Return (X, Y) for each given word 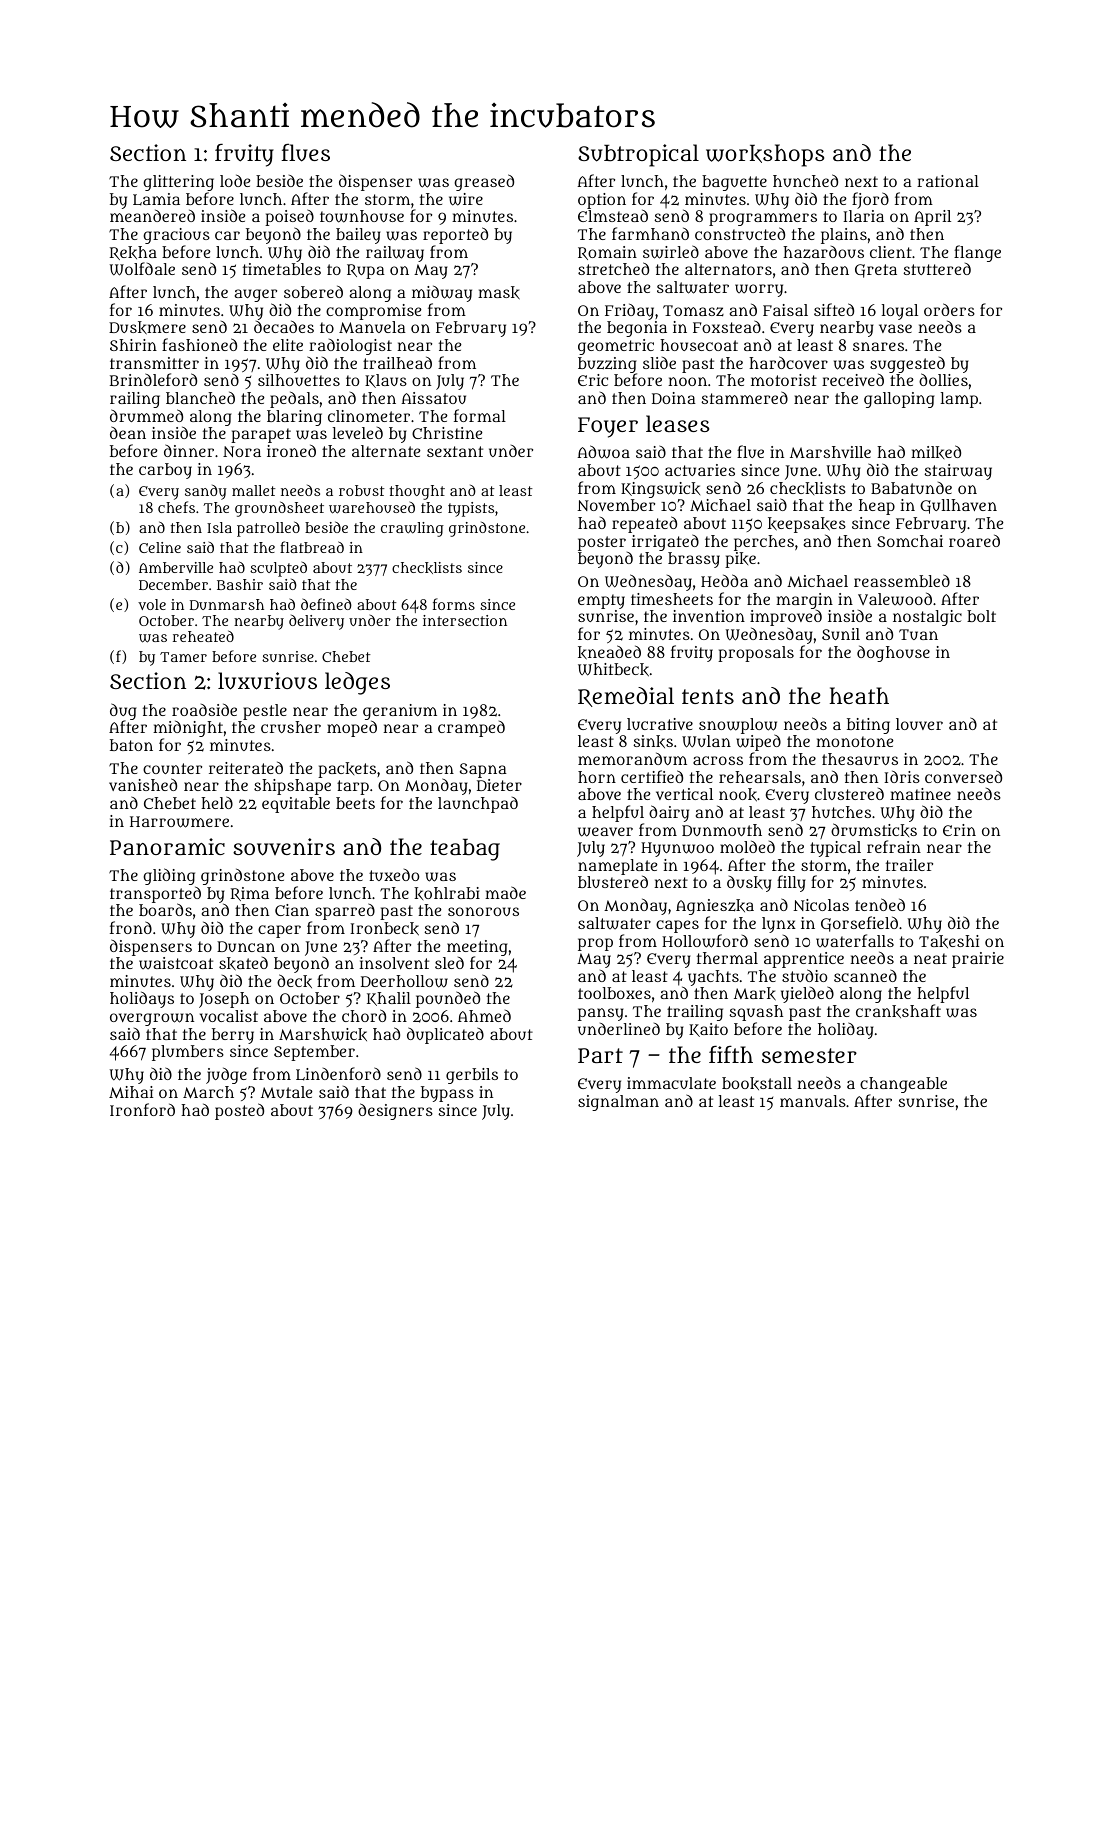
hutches (841, 812)
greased (484, 182)
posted (239, 1111)
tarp (353, 787)
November (616, 505)
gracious (176, 236)
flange (977, 253)
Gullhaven (958, 506)
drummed (146, 415)
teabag (465, 850)
